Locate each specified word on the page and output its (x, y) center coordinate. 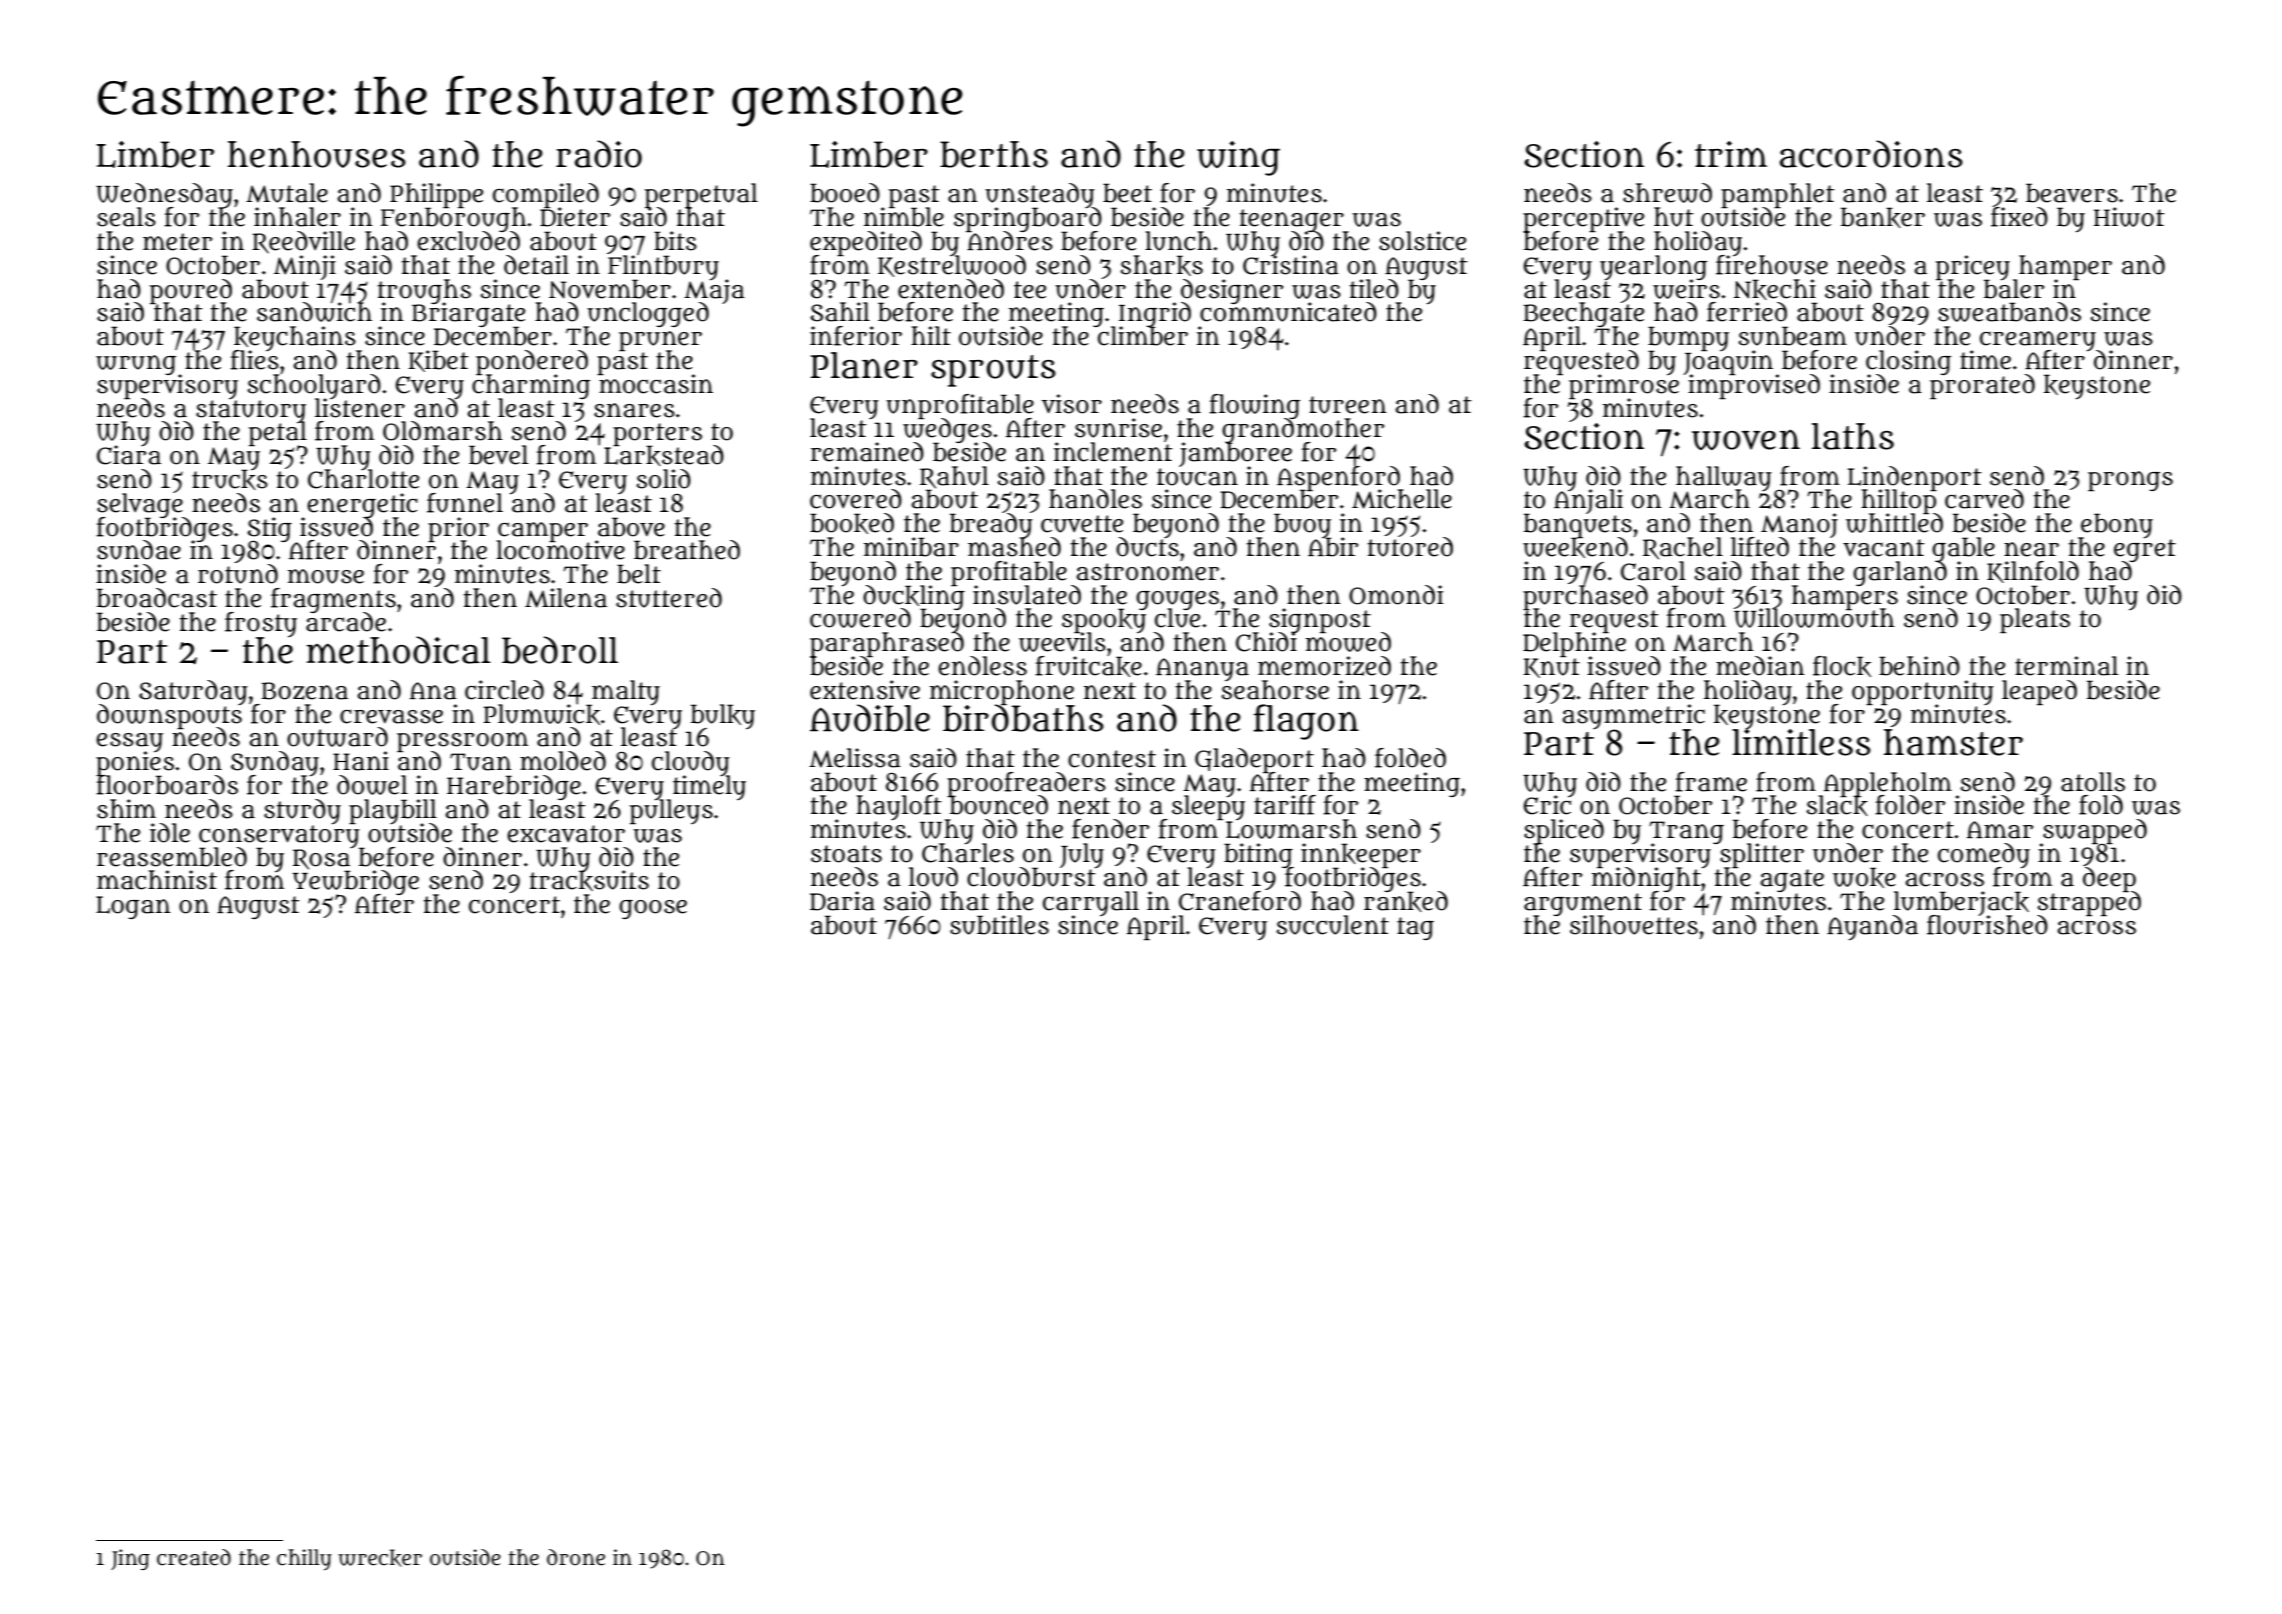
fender (1110, 829)
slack (1837, 806)
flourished (1987, 925)
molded (563, 761)
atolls (2093, 782)
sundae (139, 550)
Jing (130, 1559)
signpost (1320, 620)
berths (994, 154)
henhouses (317, 154)
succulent (1332, 925)
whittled (1894, 523)
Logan (133, 907)
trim (1731, 154)
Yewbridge (356, 882)
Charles (968, 853)
